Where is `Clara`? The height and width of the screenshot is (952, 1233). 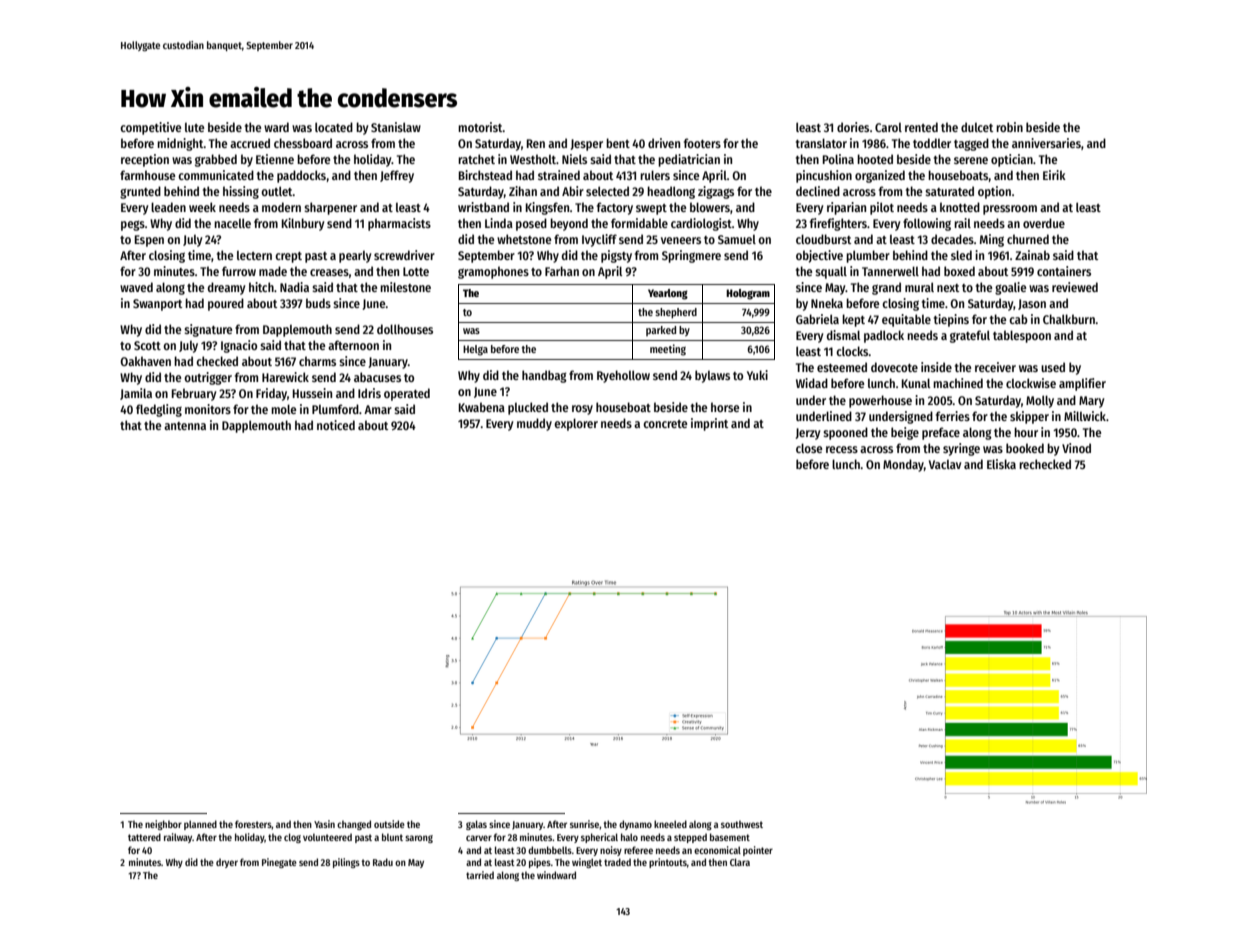
Clara is located at coordinates (740, 862).
